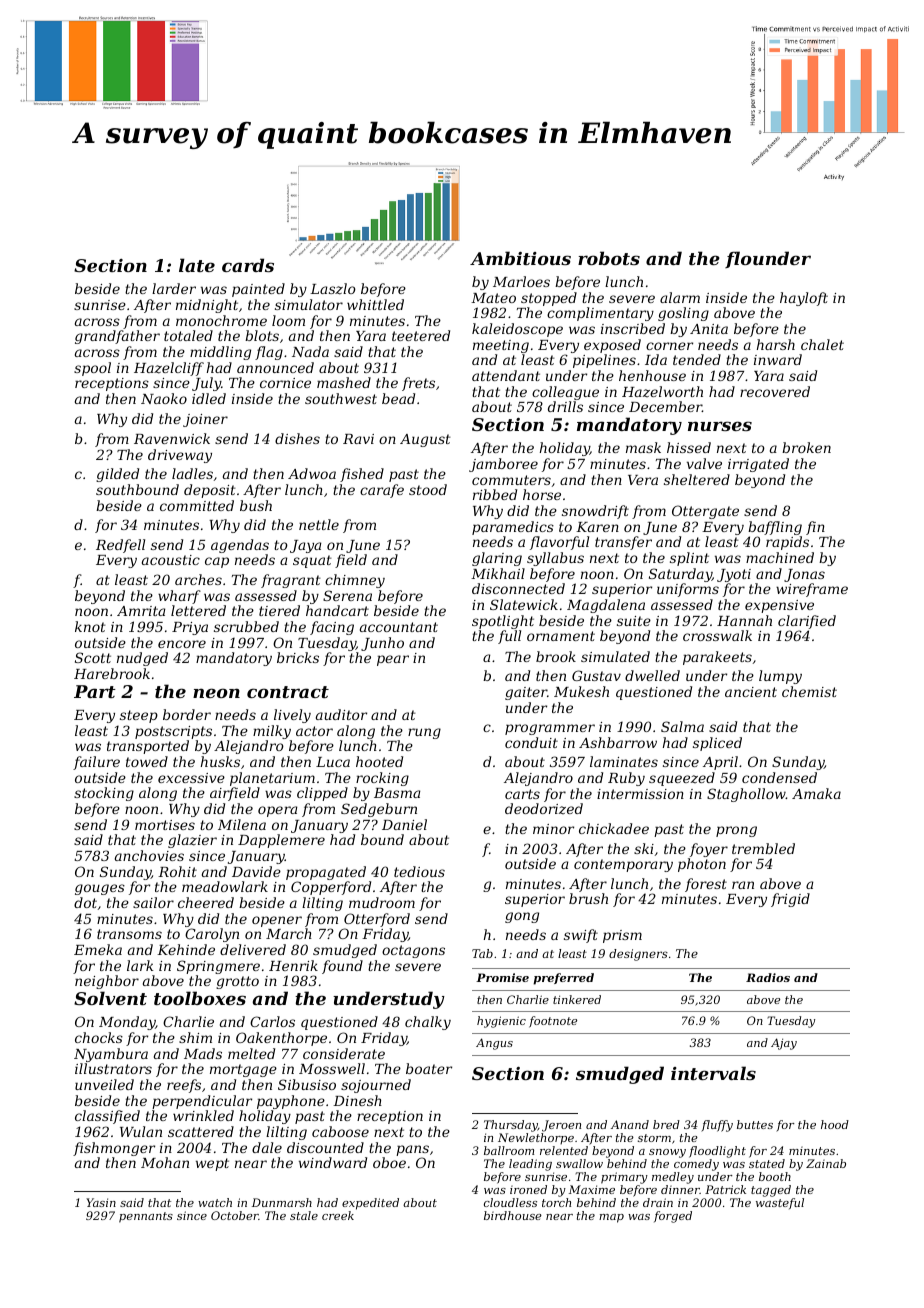 Image resolution: width=924 pixels, height=1308 pixels. I want to click on lettered, so click(198, 610).
